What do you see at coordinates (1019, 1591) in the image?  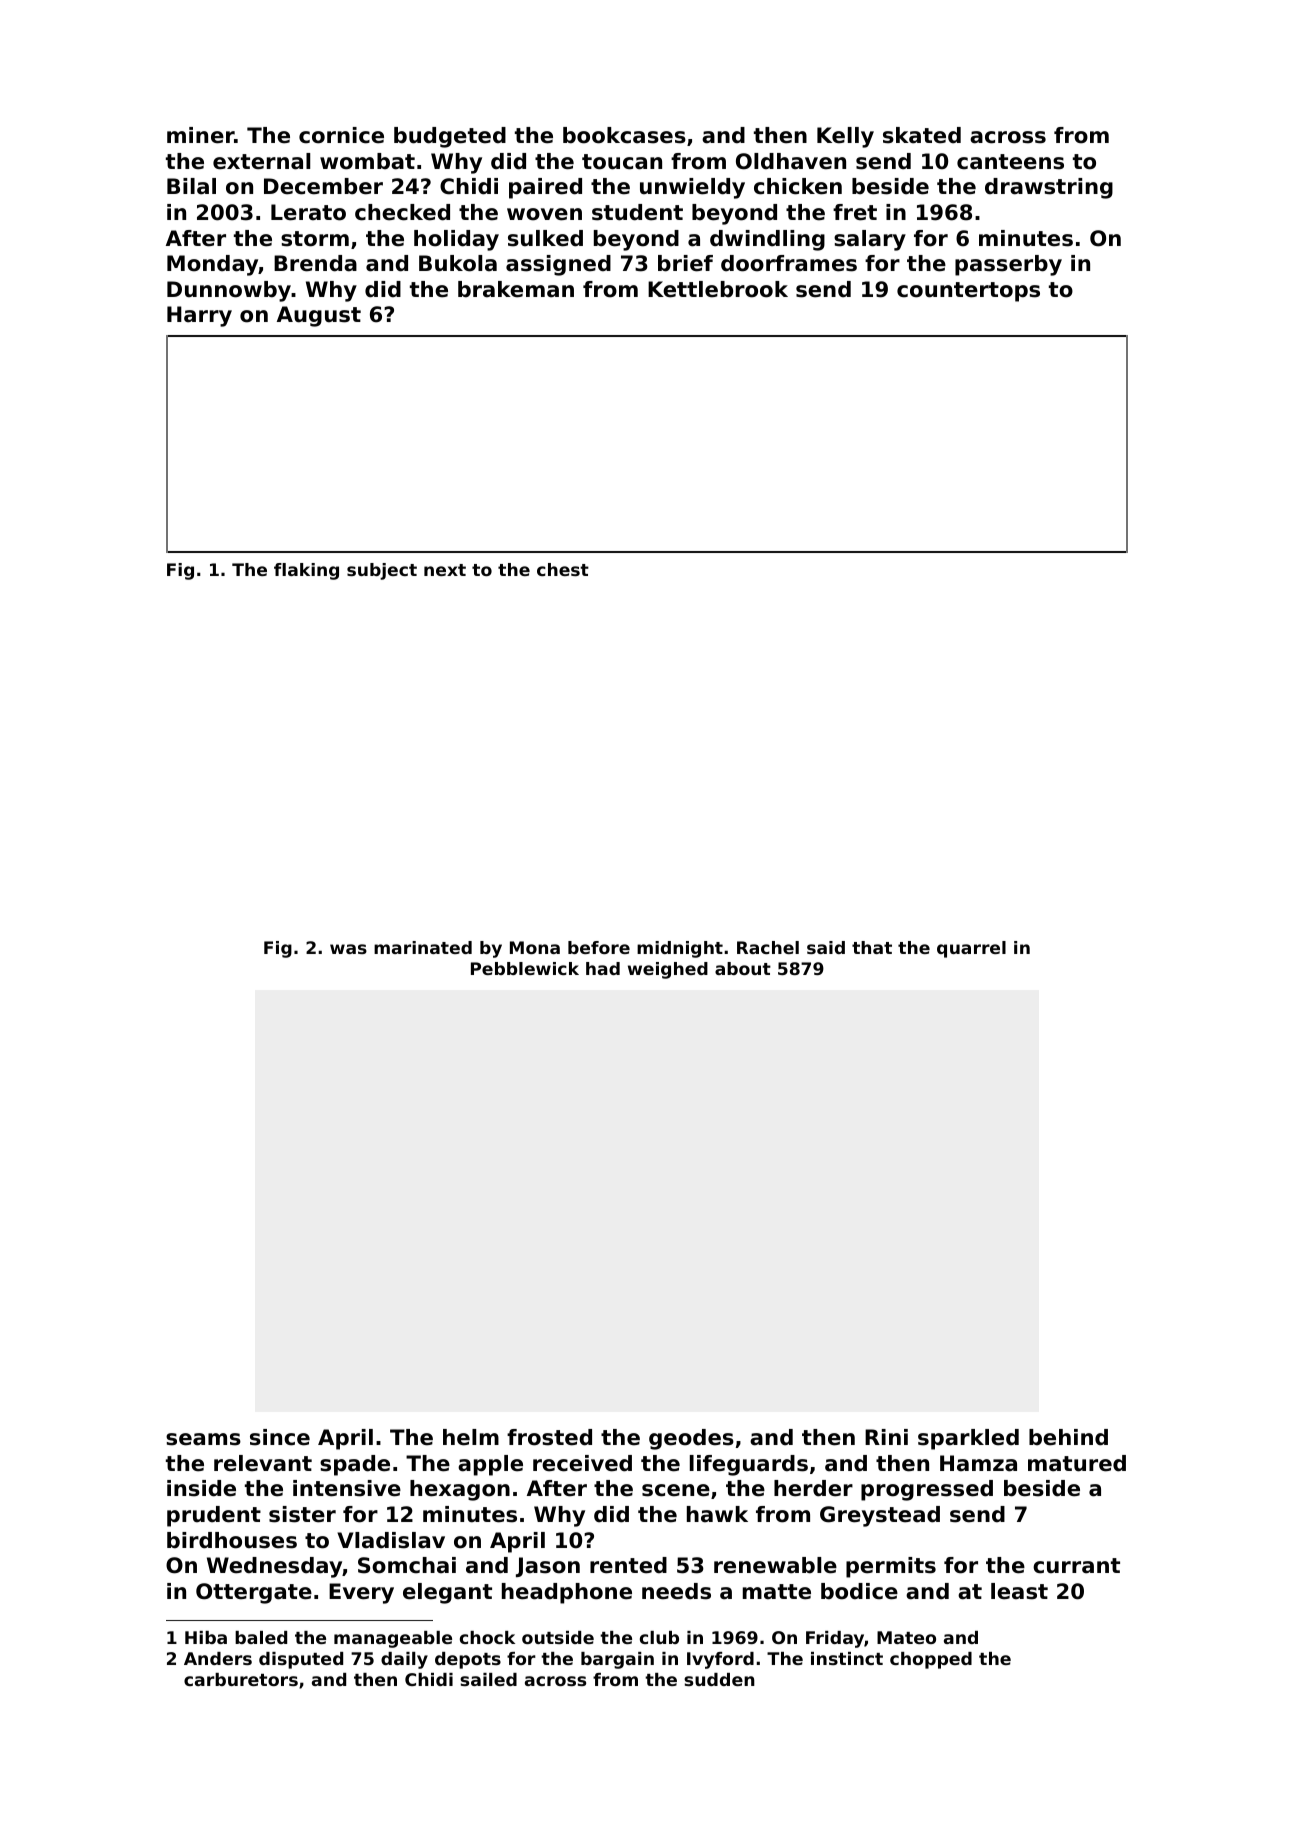 I see `least` at bounding box center [1019, 1591].
